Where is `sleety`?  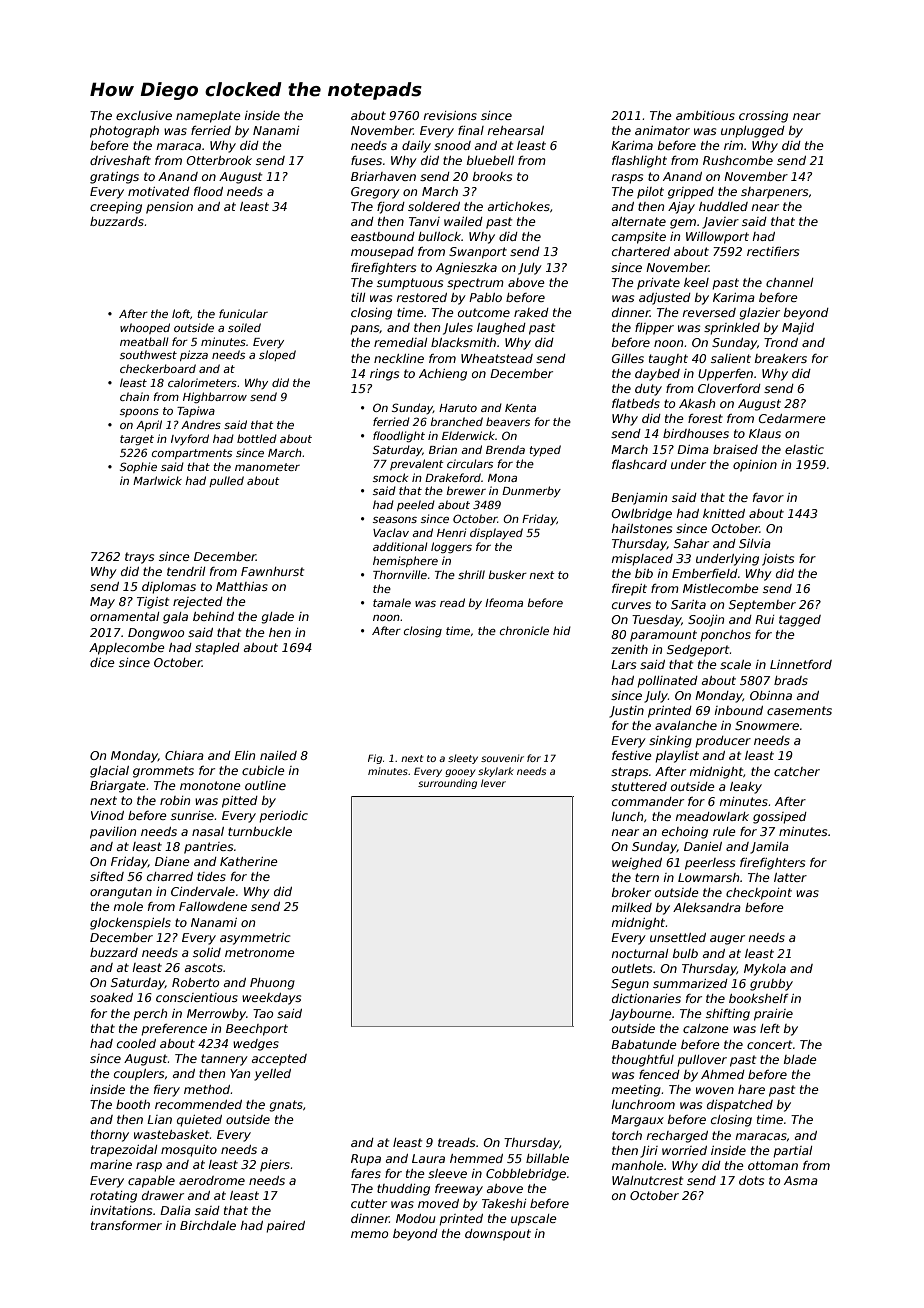 sleety is located at coordinates (463, 759).
